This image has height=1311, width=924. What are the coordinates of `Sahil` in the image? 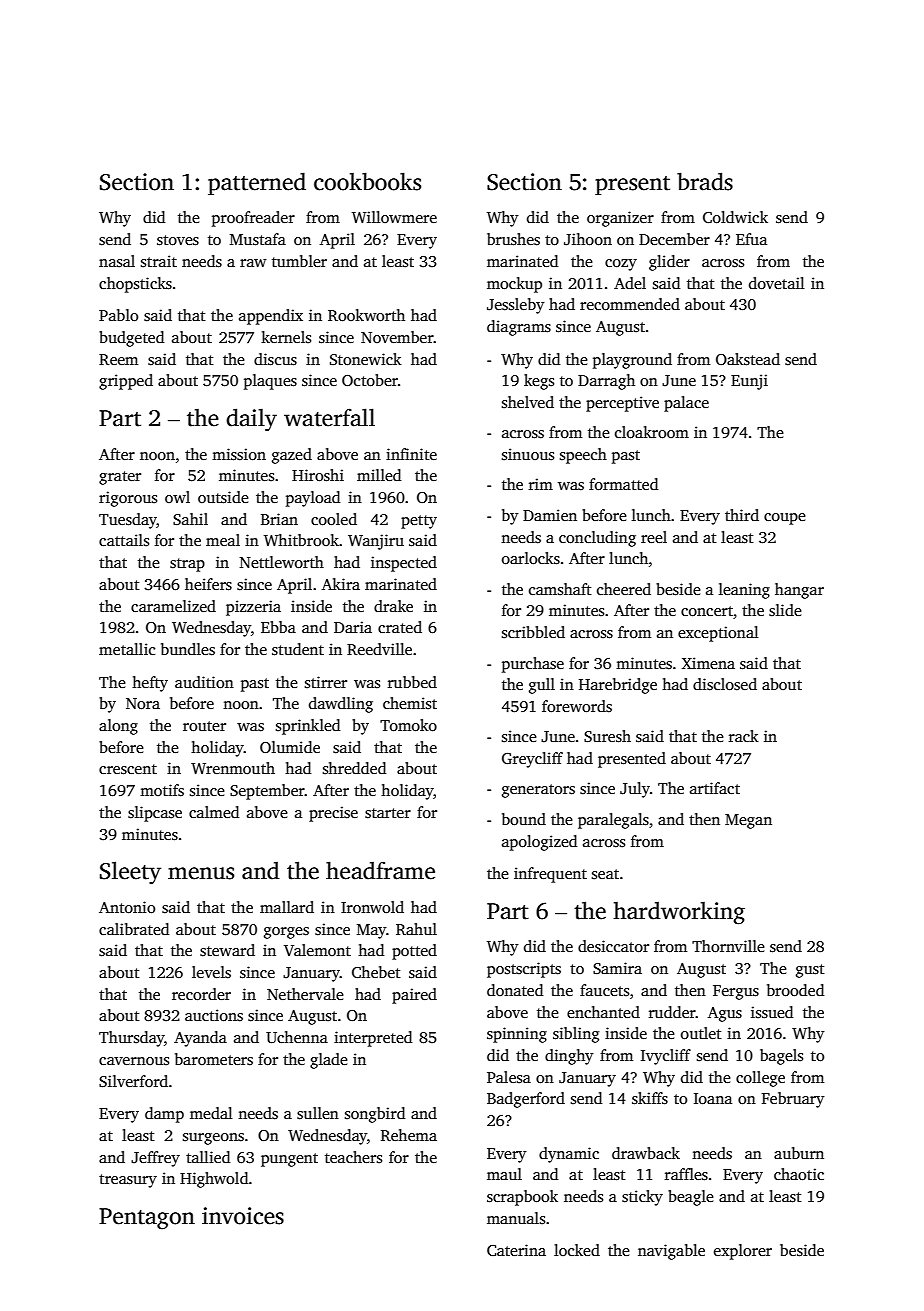 It's located at (190, 519).
